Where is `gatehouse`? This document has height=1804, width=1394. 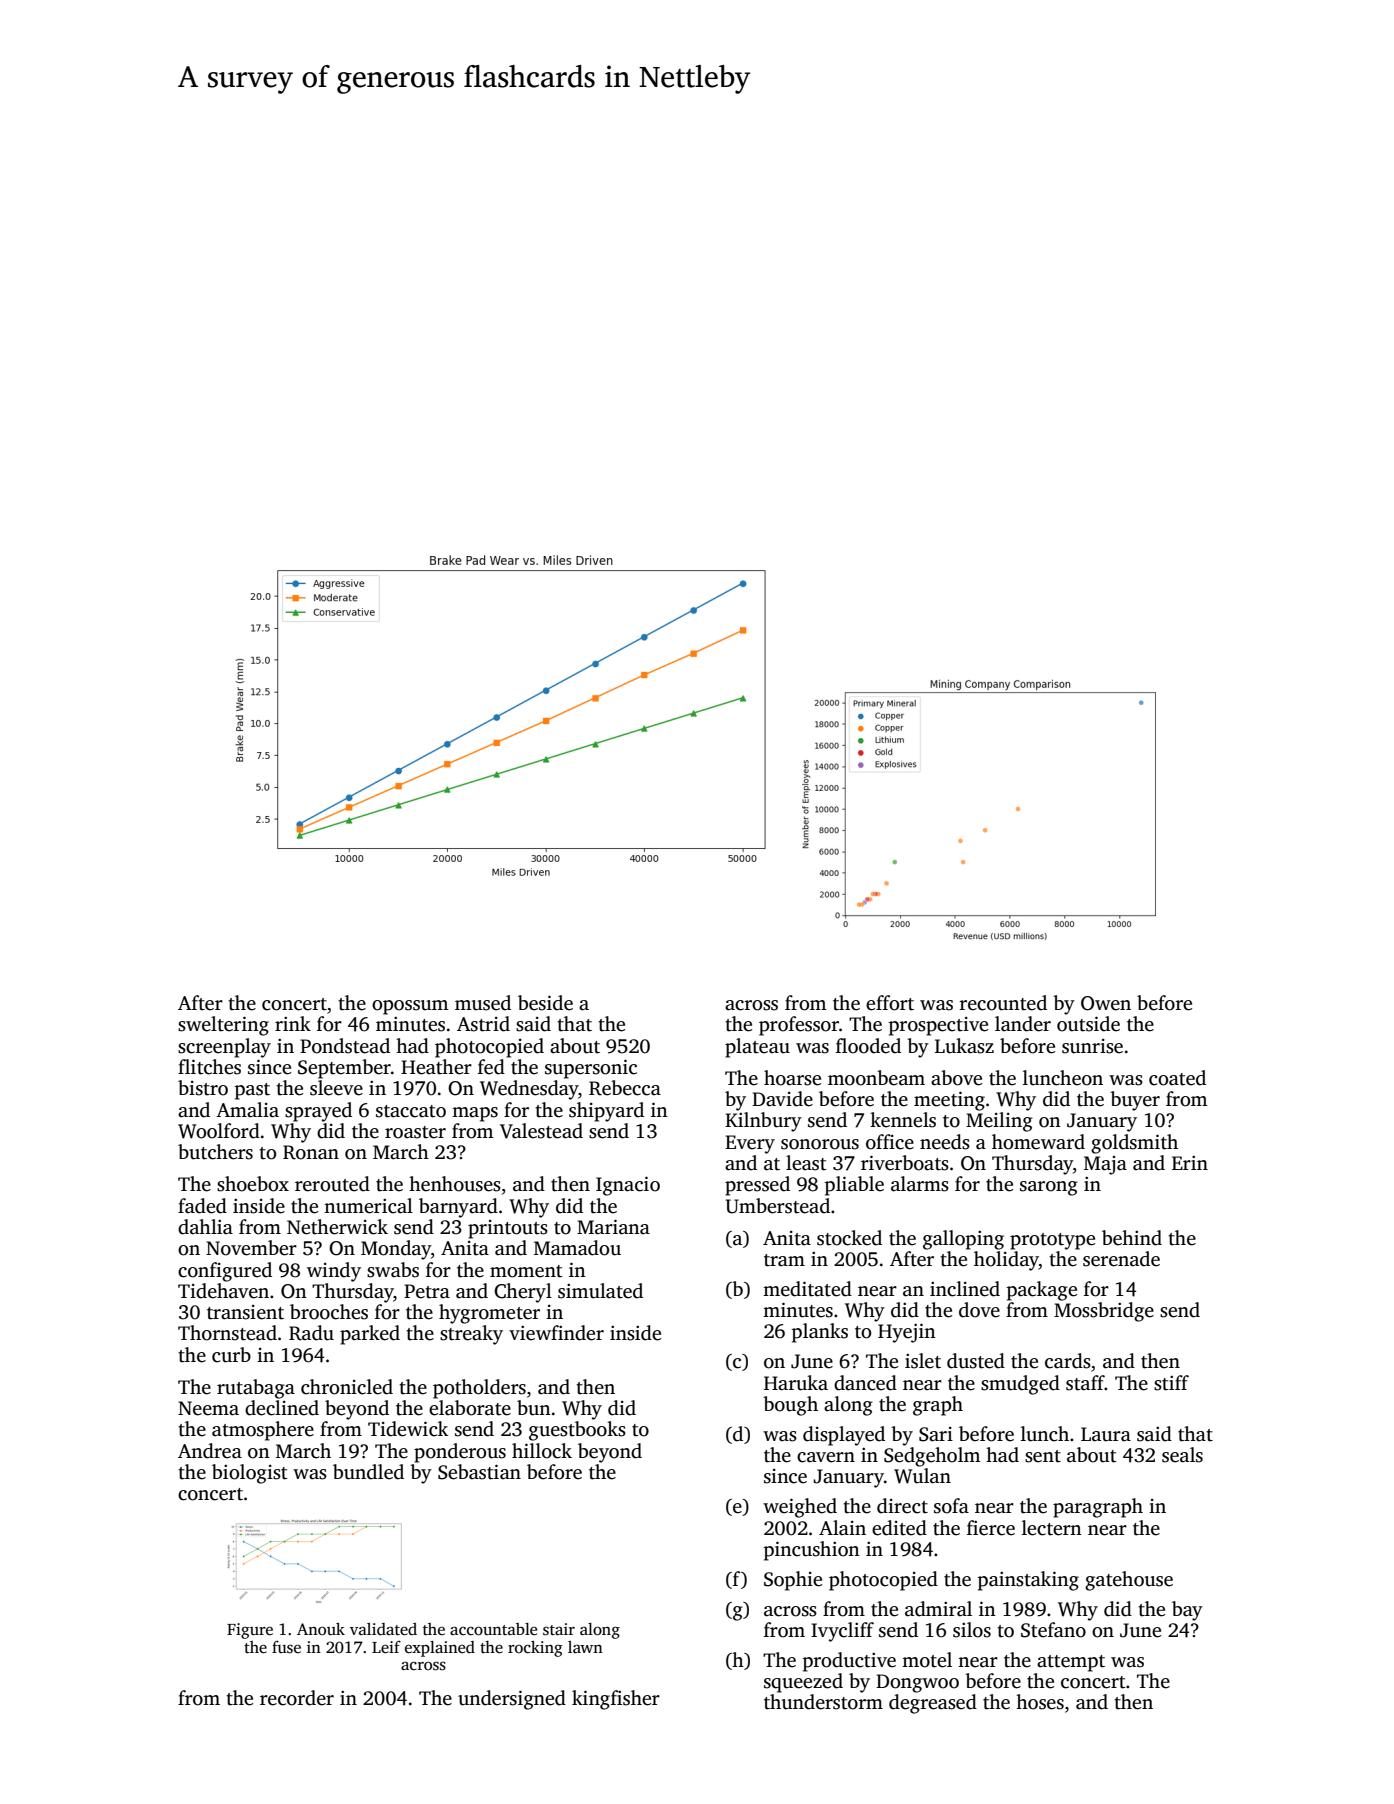 gatehouse is located at coordinates (1129, 1581).
